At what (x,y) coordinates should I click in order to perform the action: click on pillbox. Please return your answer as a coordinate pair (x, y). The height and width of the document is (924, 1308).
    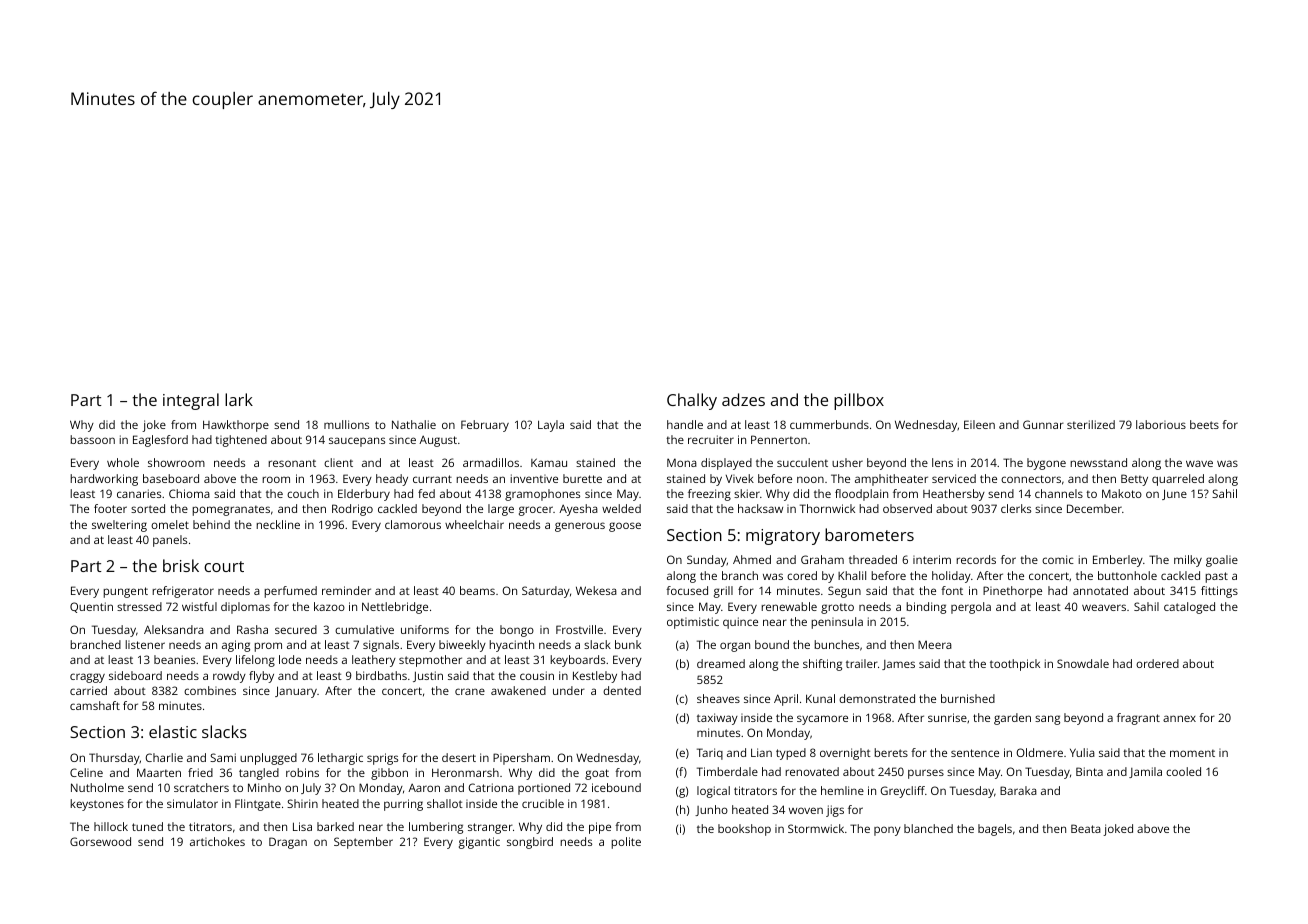
    Looking at the image, I should click on (859, 401).
